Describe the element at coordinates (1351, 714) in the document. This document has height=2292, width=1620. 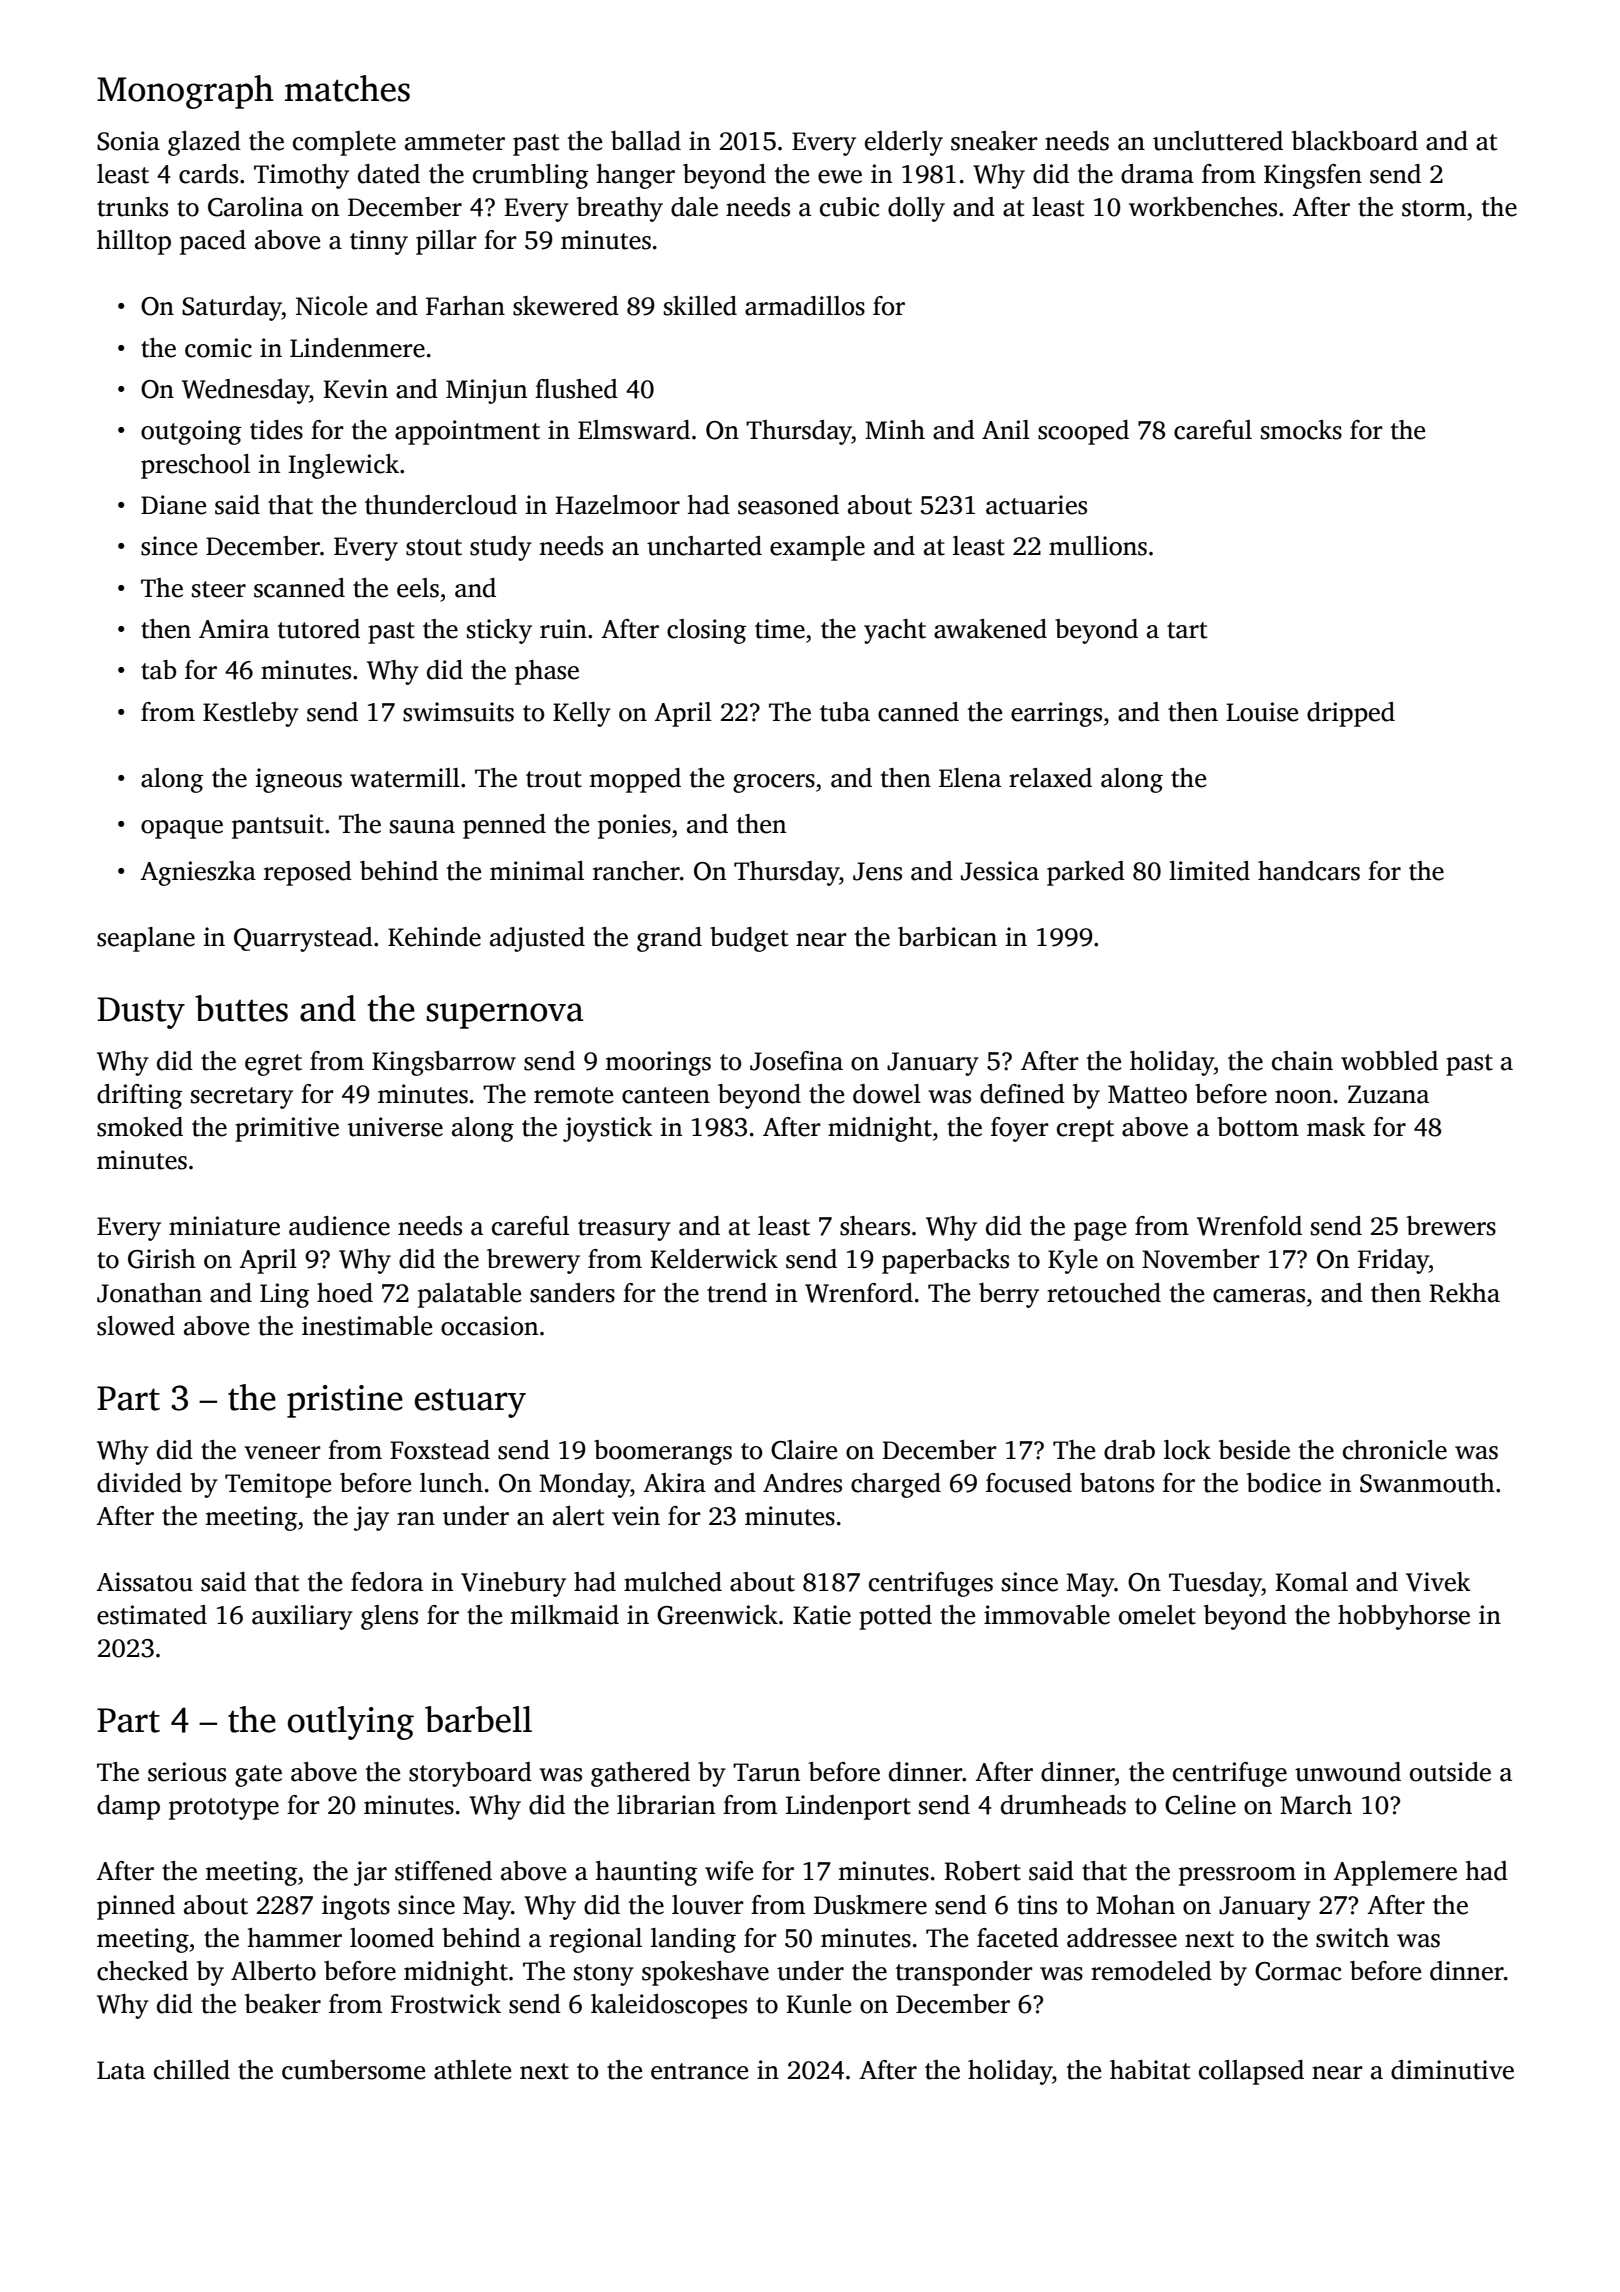
I see `dripped` at that location.
